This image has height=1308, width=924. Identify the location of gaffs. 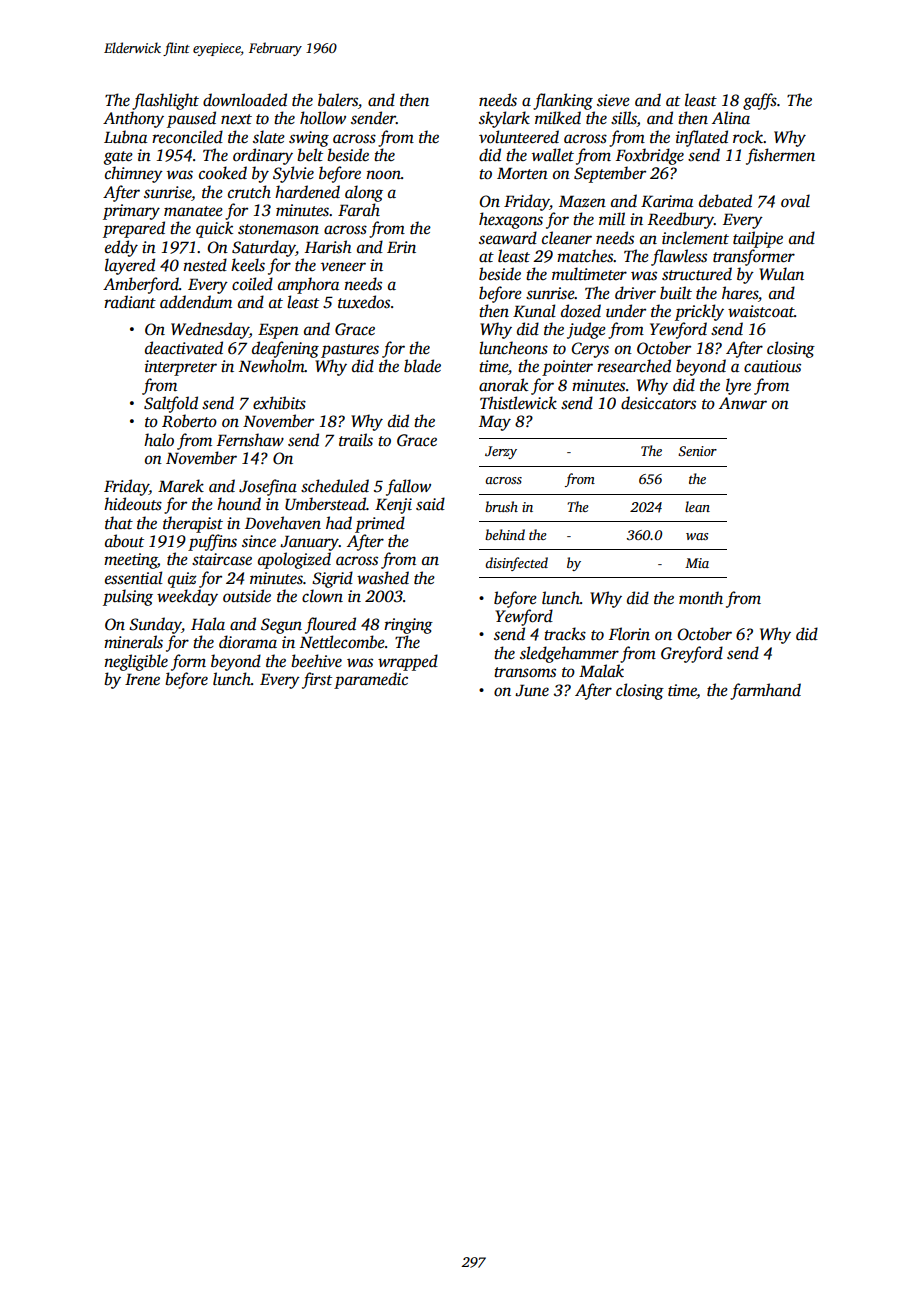
(760, 101).
